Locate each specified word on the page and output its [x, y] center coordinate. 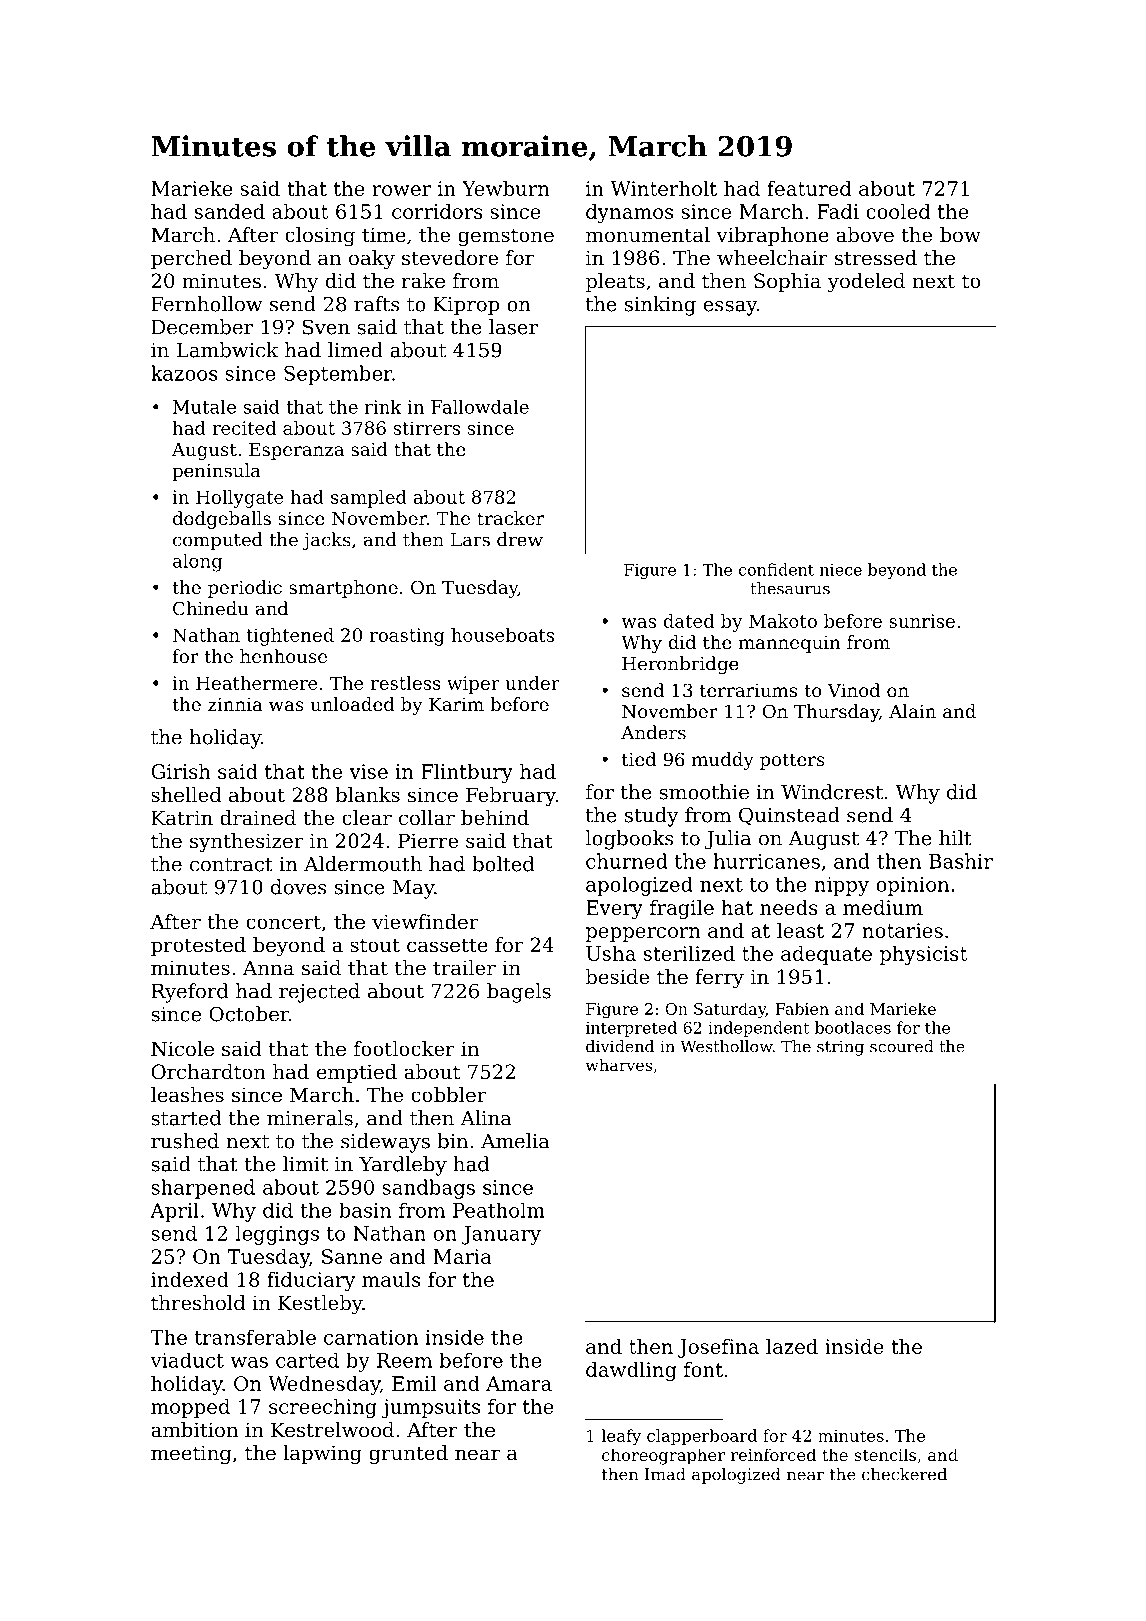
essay [730, 308]
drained [258, 818]
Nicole [182, 1049]
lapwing [322, 1455]
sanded [230, 211]
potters [792, 761]
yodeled [866, 283]
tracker [510, 518]
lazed [792, 1346]
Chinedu [211, 608]
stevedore [450, 258]
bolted [503, 864]
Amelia [515, 1141]
